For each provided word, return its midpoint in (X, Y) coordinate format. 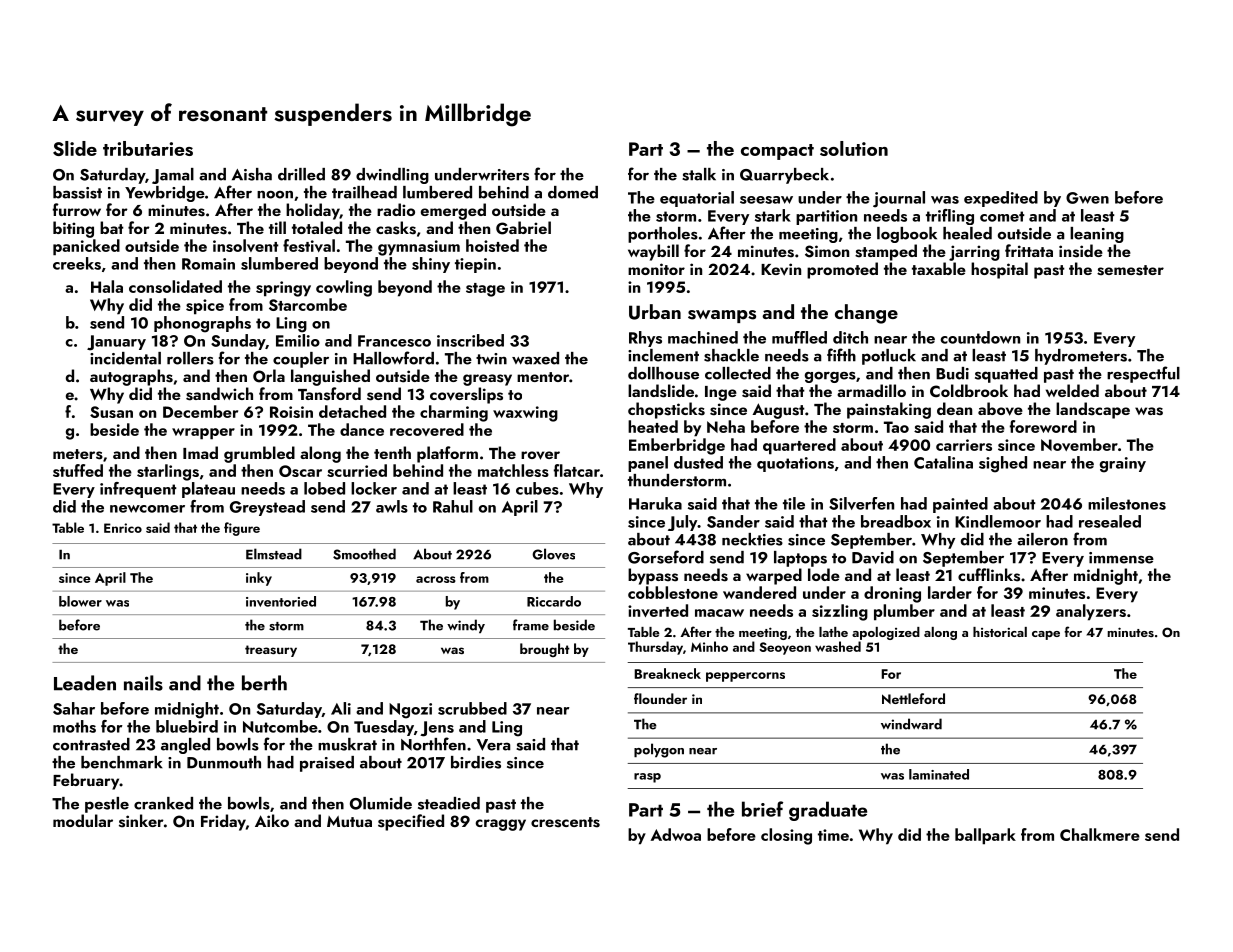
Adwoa (676, 834)
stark (773, 215)
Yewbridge (165, 194)
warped (774, 576)
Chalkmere (1100, 834)
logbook (907, 235)
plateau (208, 490)
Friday (223, 822)
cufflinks (989, 575)
